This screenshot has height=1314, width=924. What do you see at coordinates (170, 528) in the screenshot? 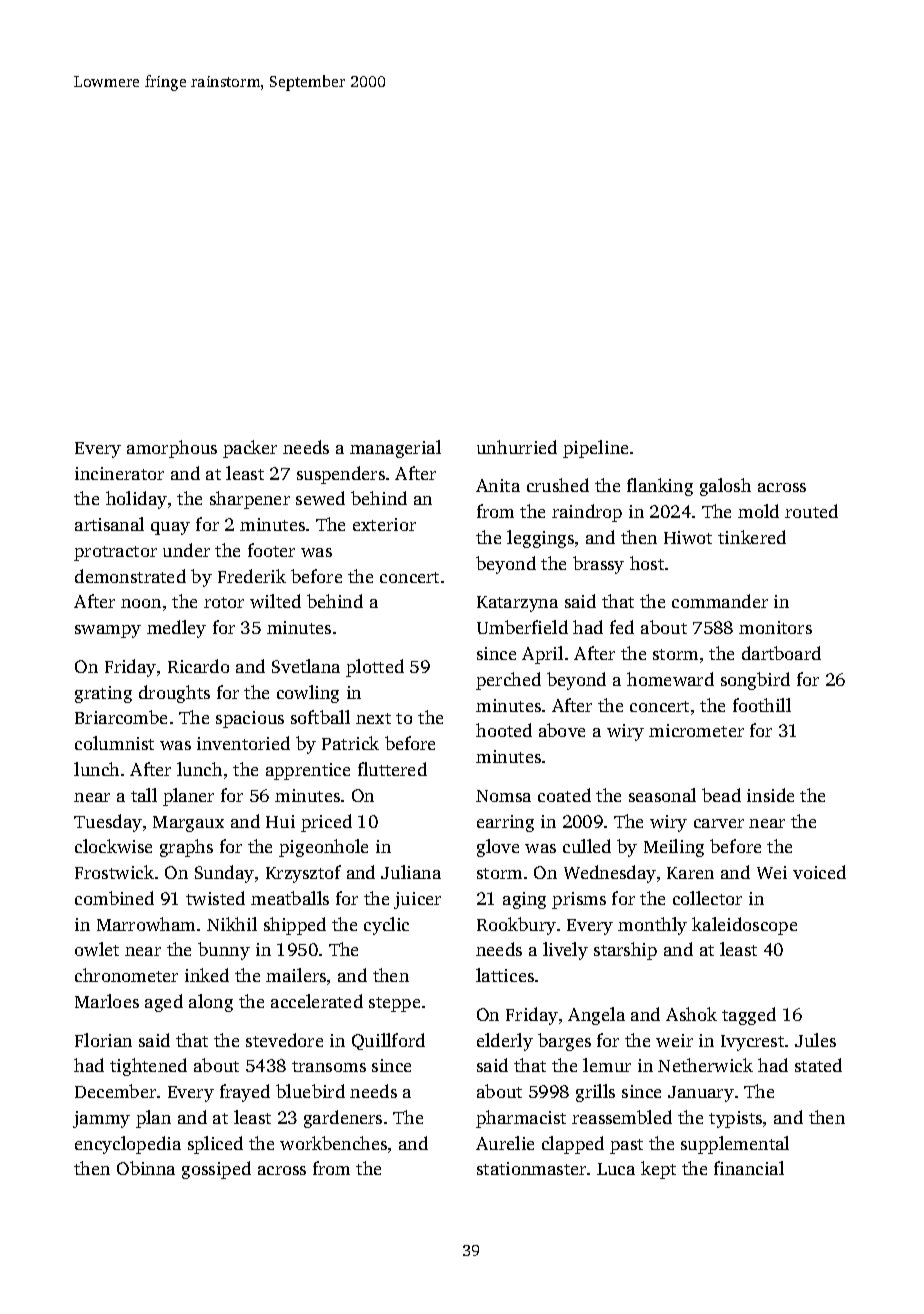
I see `quay` at bounding box center [170, 528].
